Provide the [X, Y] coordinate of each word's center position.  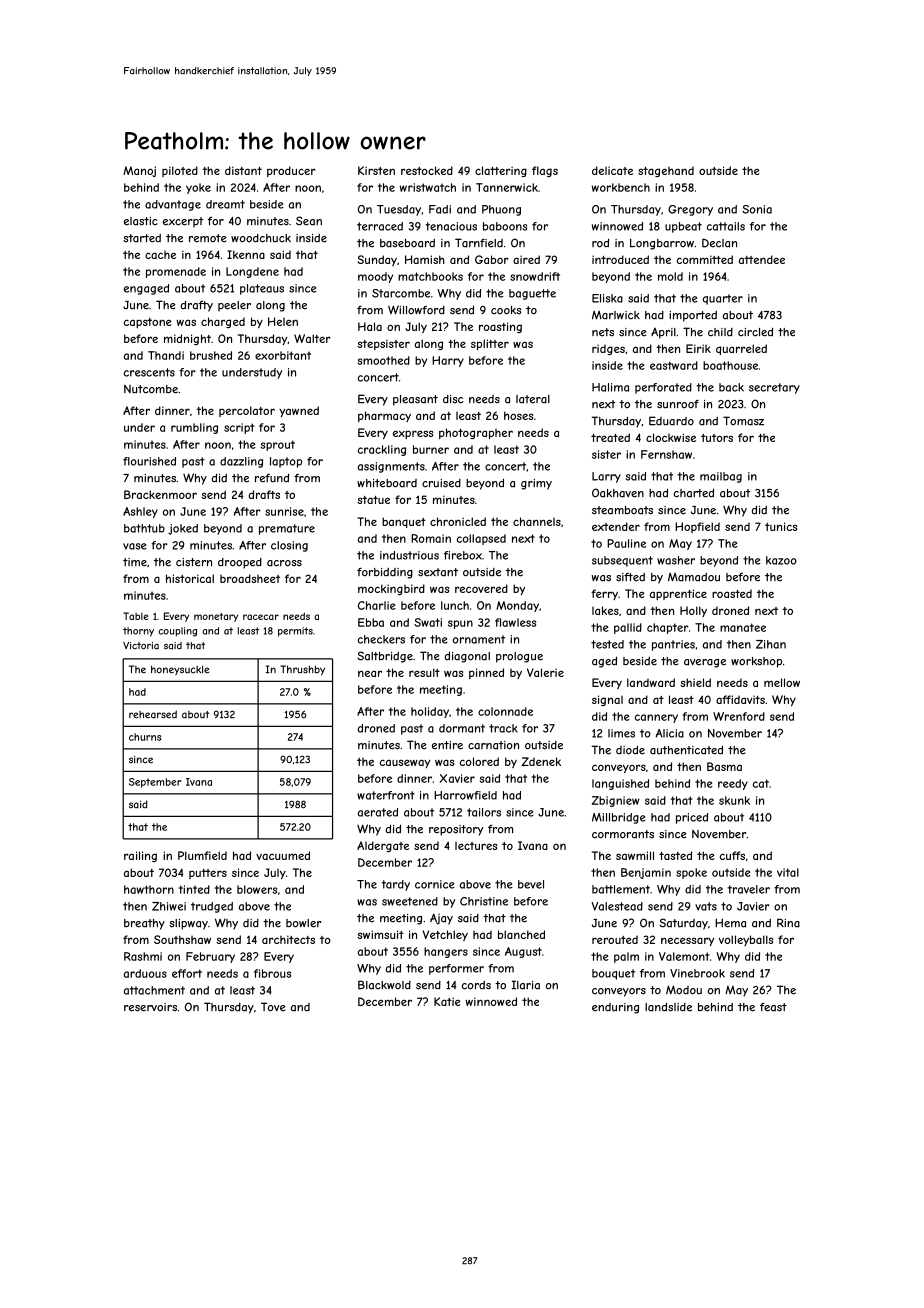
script [239, 428]
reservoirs [150, 1007]
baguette [532, 294]
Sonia [757, 209]
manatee [743, 627]
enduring [615, 1008]
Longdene [252, 272]
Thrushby [302, 670]
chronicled [458, 521]
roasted [732, 593]
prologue [519, 657]
